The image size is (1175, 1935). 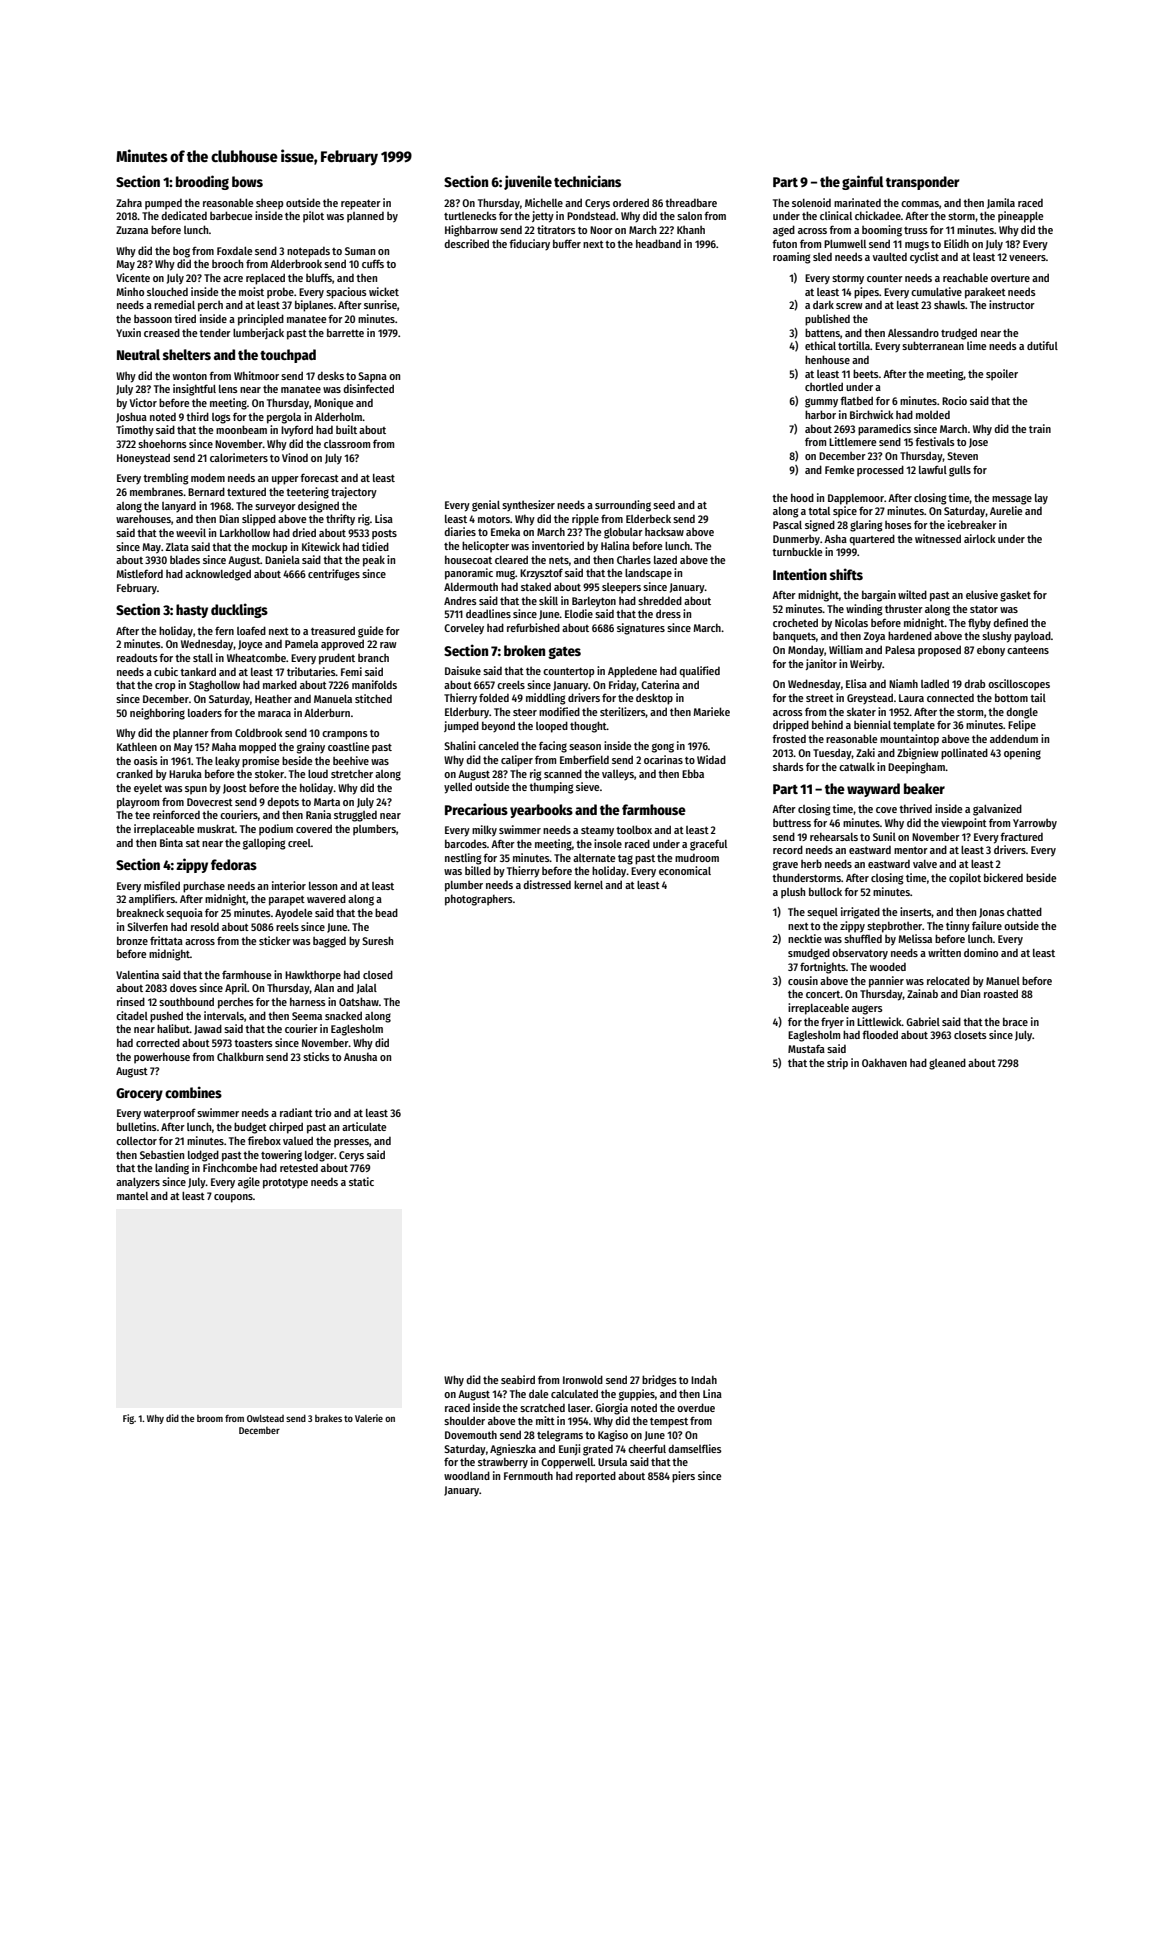 I want to click on brakes, so click(x=328, y=1418).
